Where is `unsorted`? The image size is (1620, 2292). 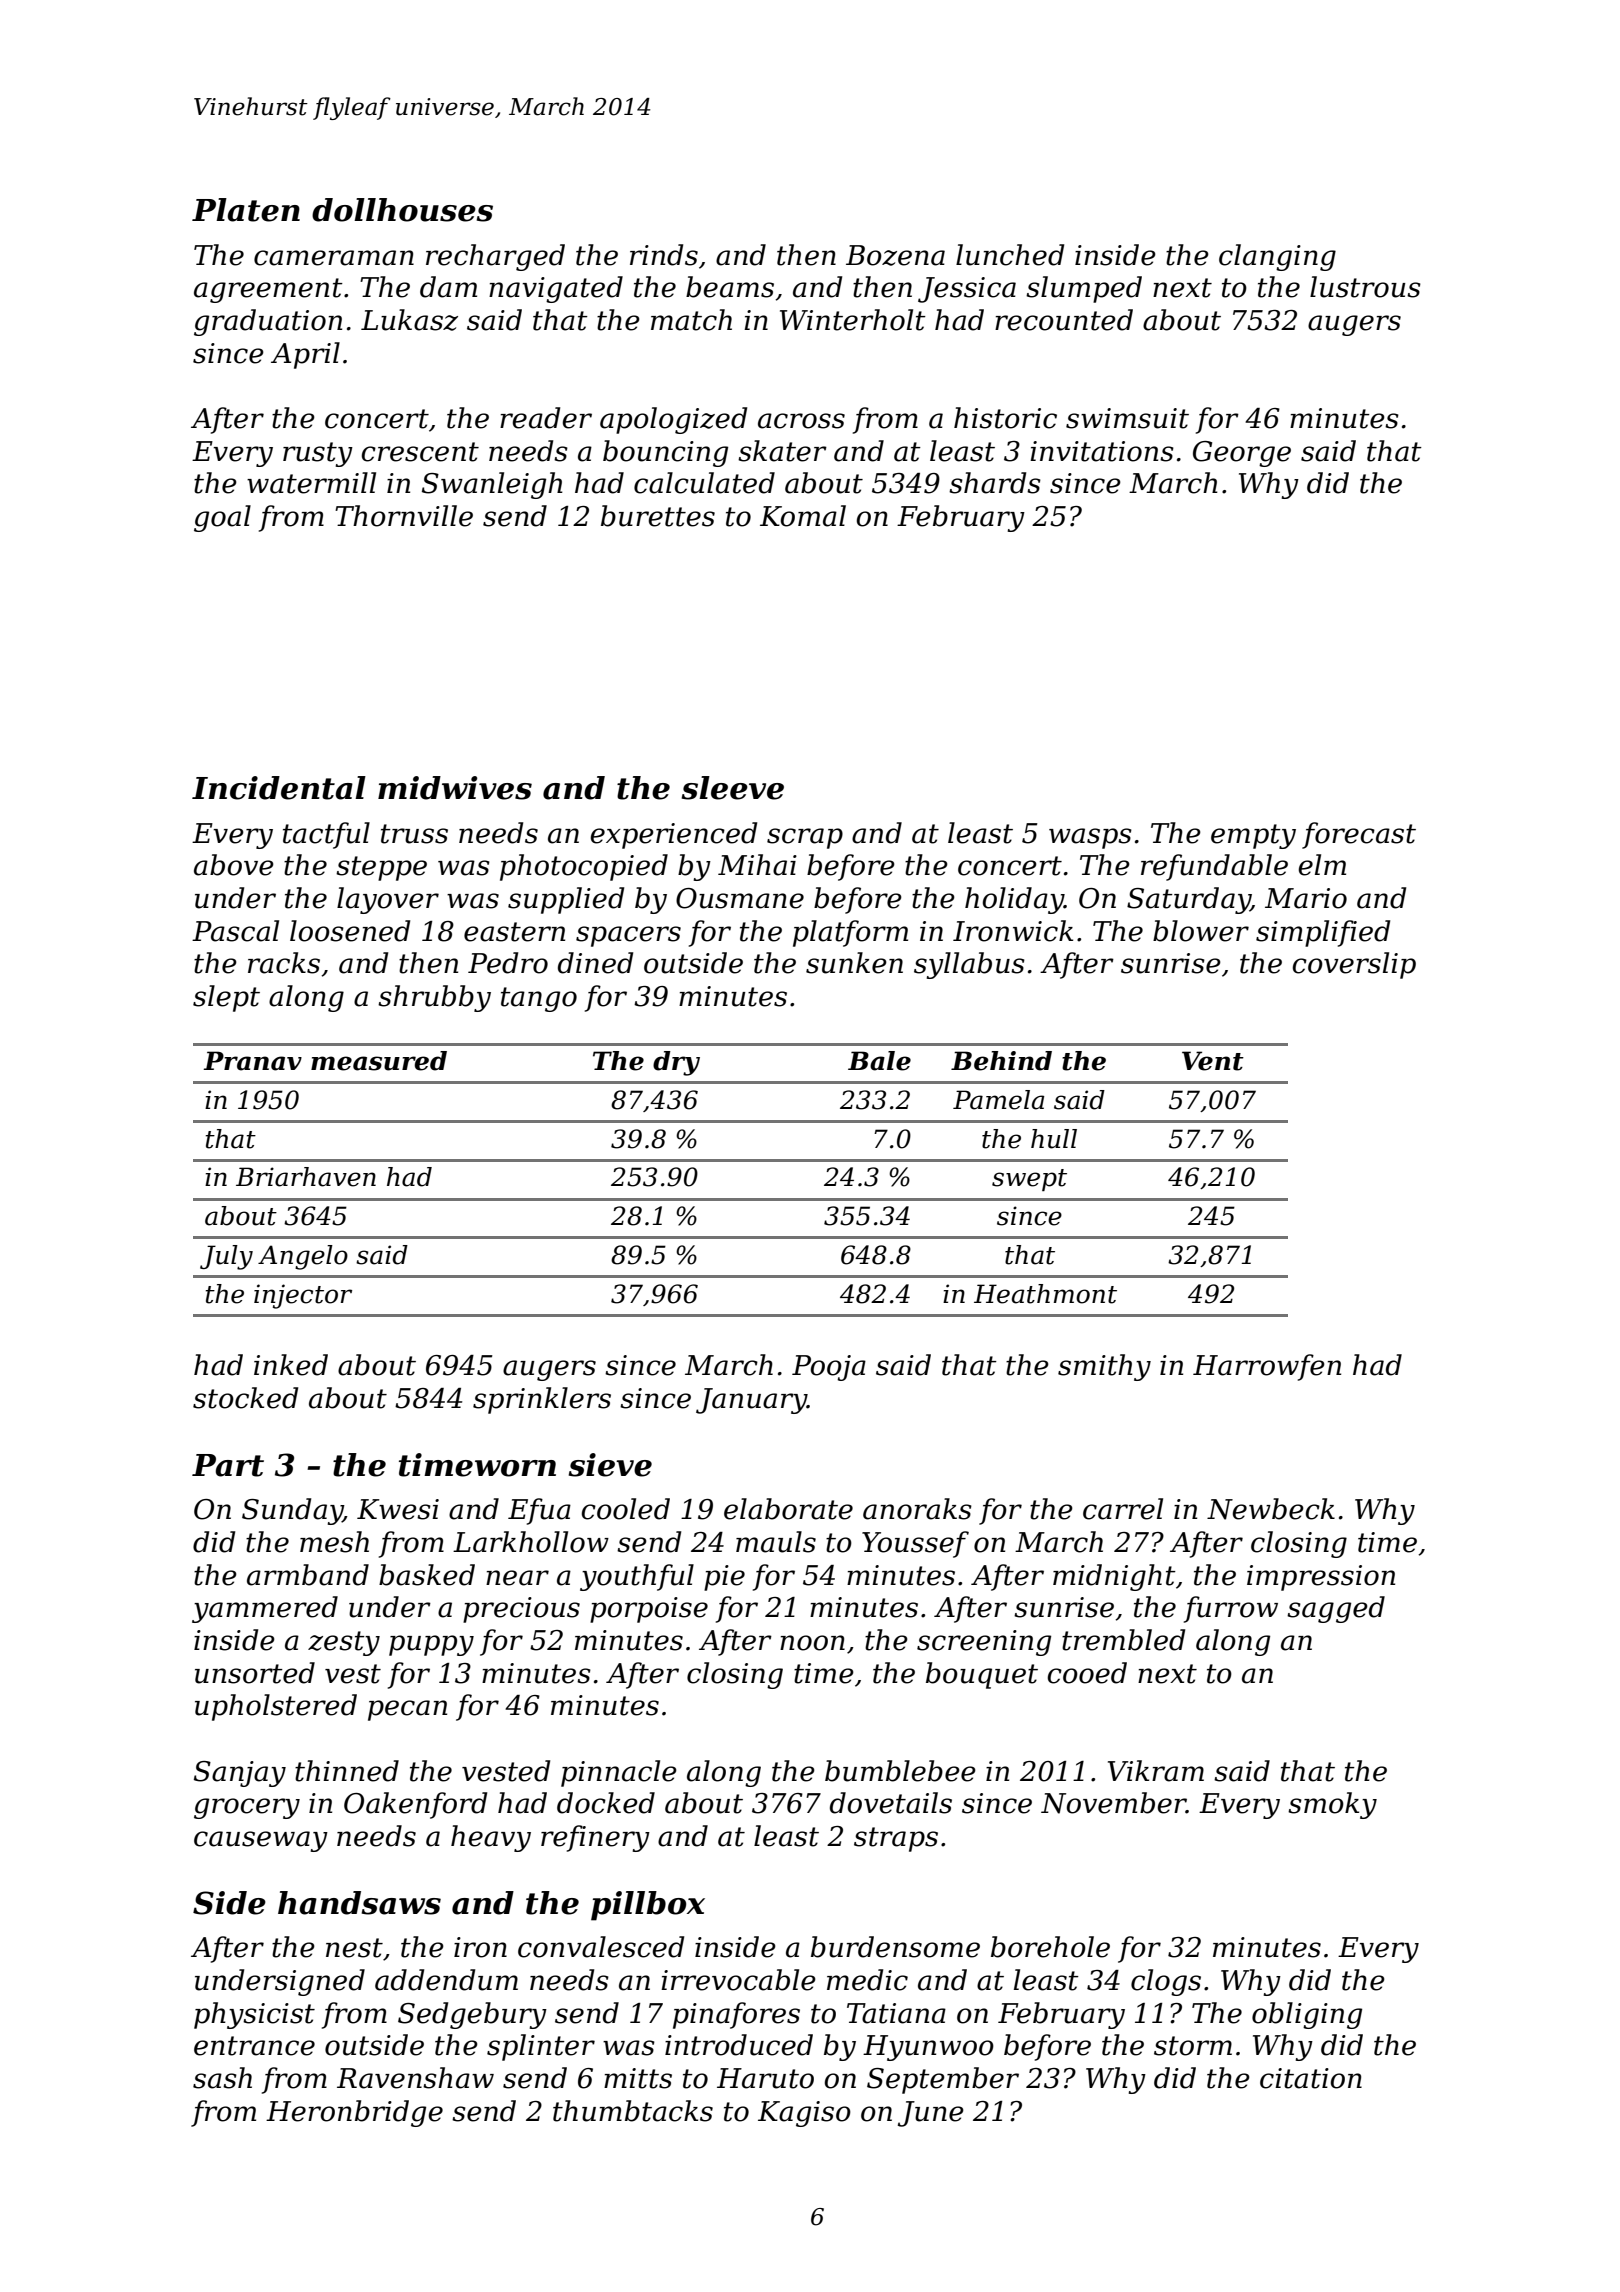 unsorted is located at coordinates (255, 1673).
